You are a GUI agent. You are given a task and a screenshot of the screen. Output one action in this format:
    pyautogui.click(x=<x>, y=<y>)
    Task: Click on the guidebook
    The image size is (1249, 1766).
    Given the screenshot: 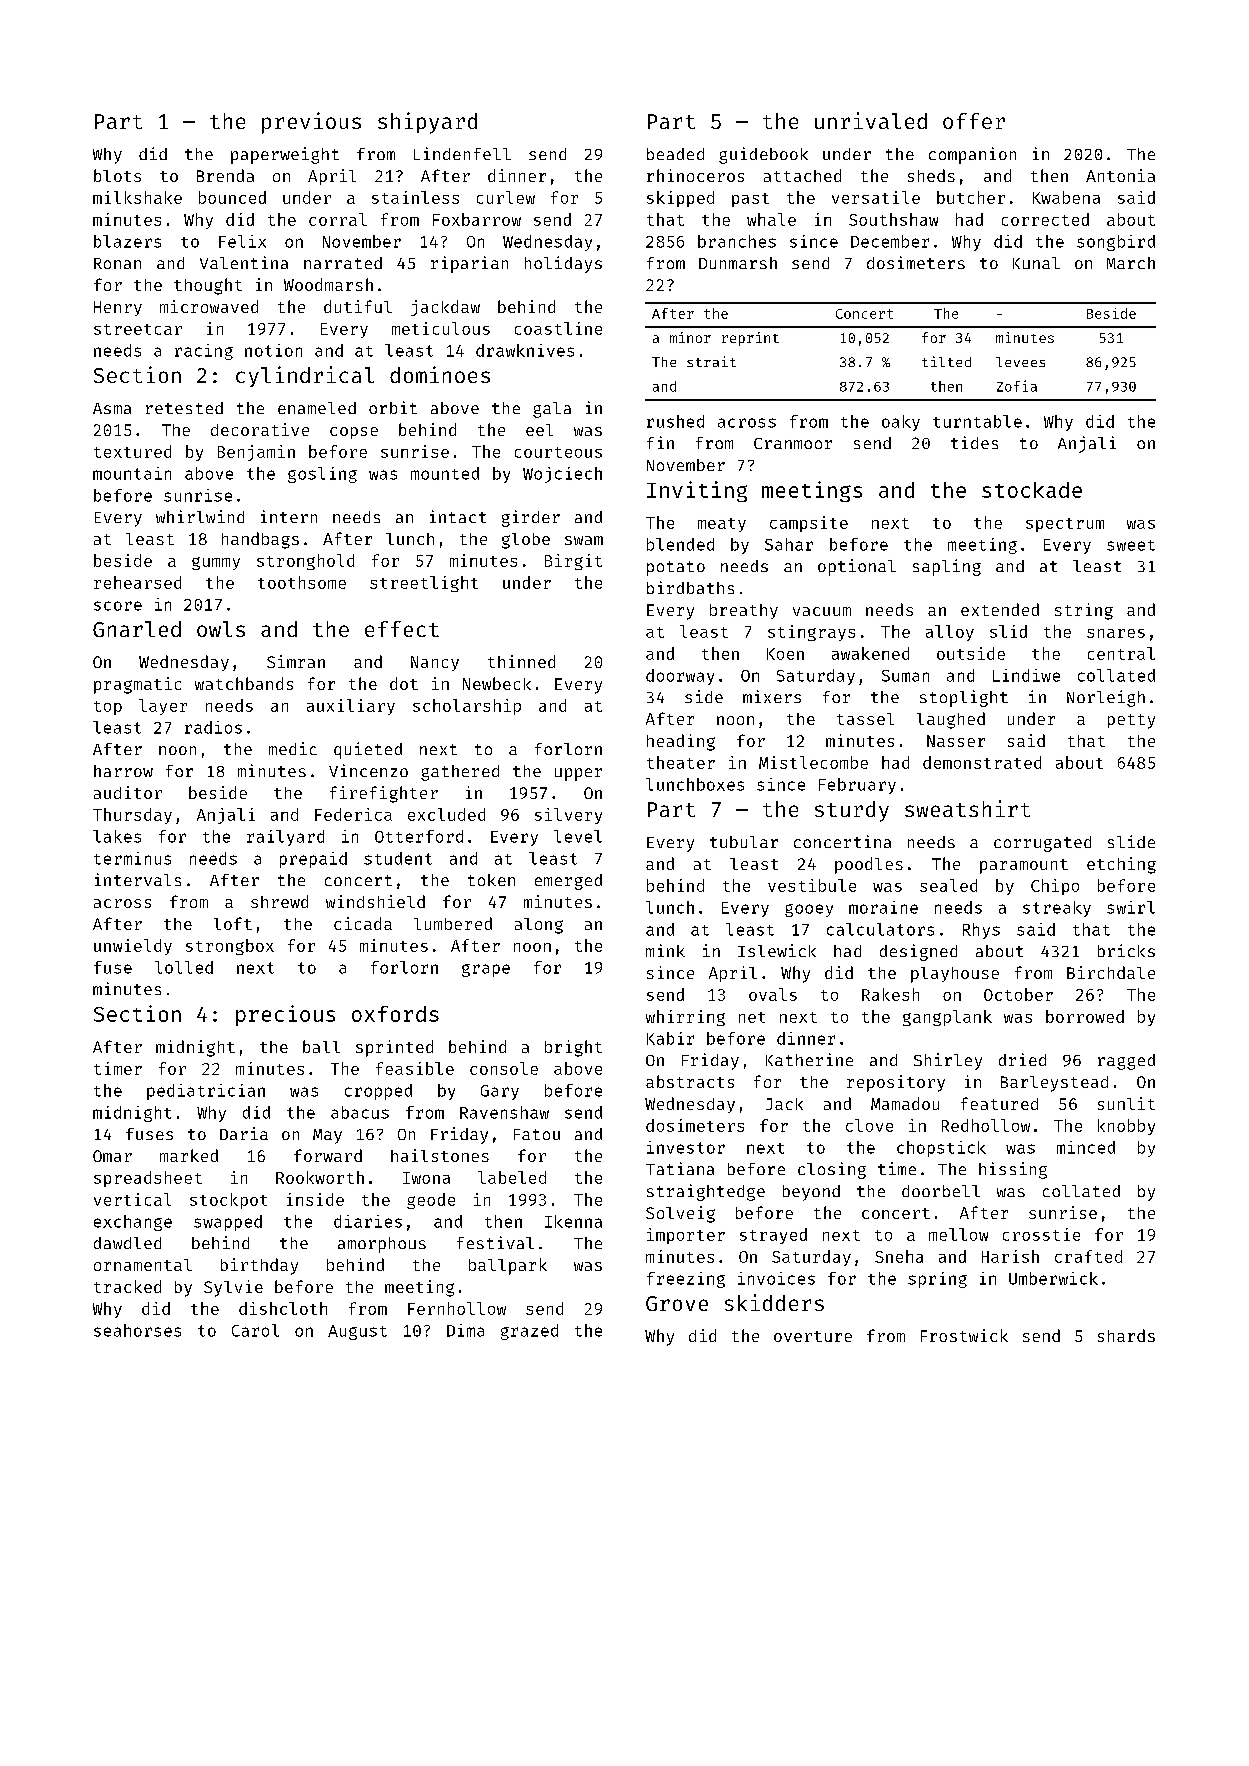 What is the action you would take?
    pyautogui.click(x=763, y=155)
